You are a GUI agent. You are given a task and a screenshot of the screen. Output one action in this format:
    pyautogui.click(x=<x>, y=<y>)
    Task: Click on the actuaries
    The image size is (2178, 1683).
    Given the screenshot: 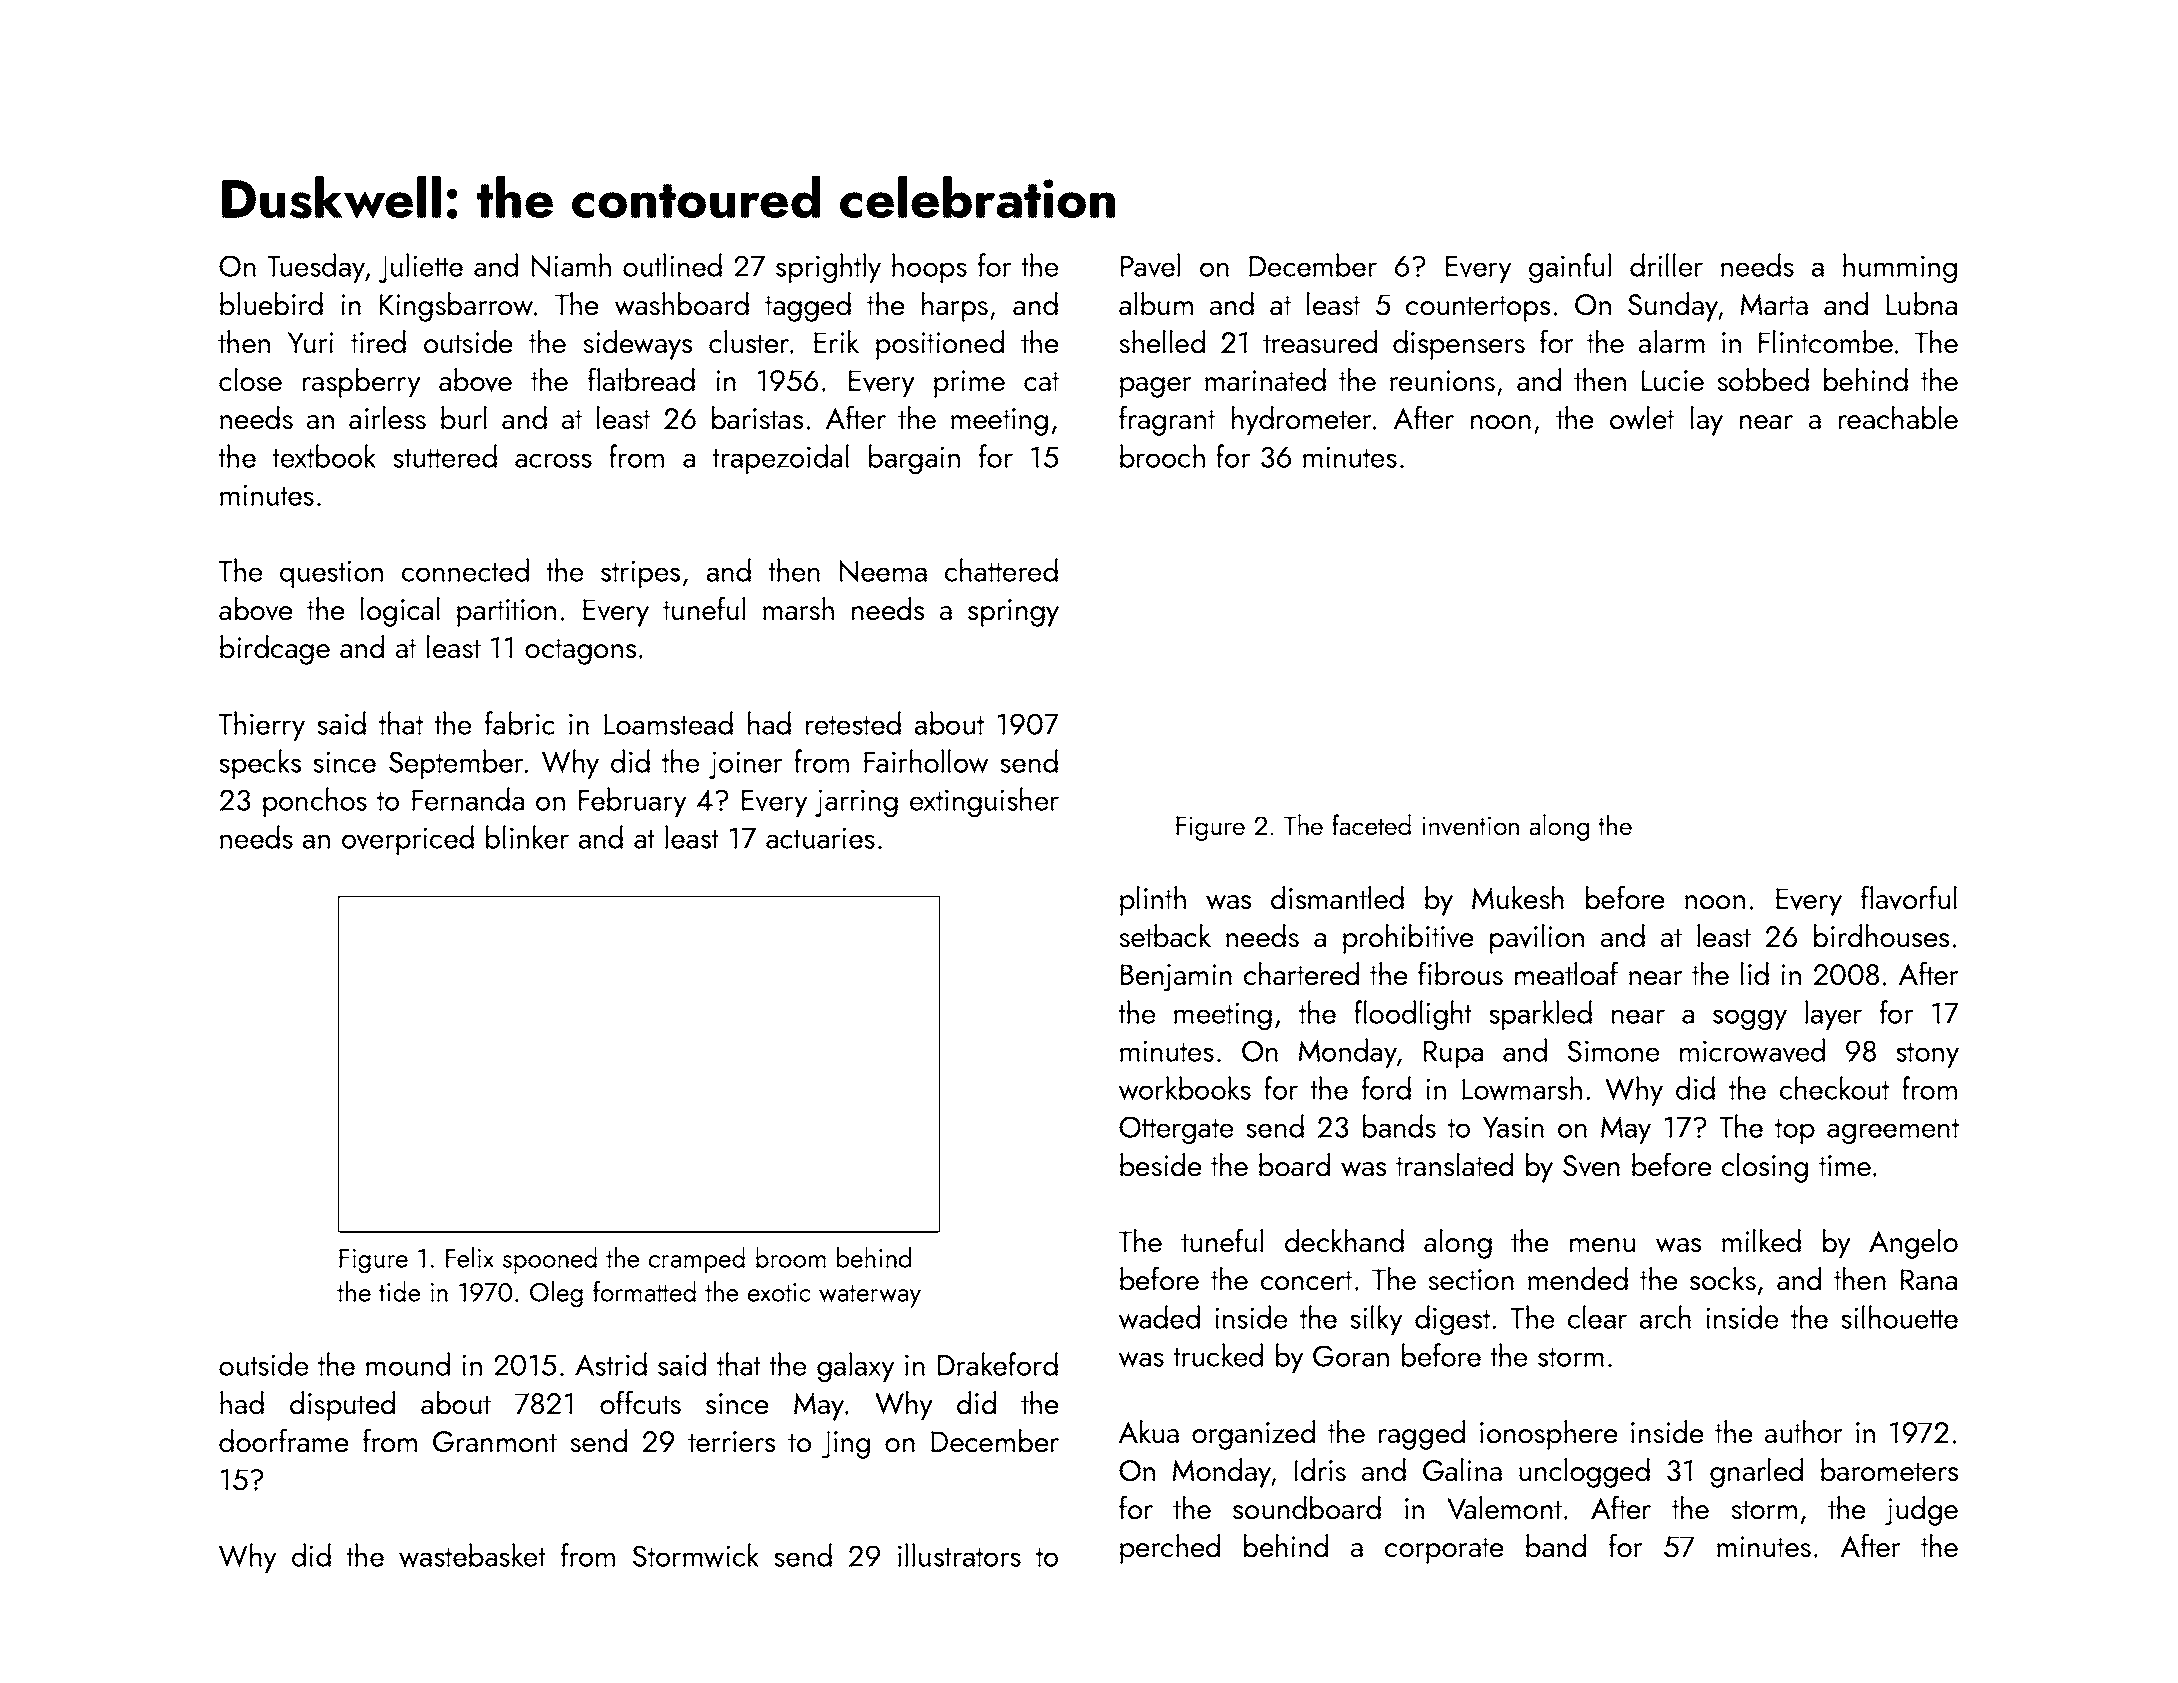 What is the action you would take?
    pyautogui.click(x=820, y=838)
